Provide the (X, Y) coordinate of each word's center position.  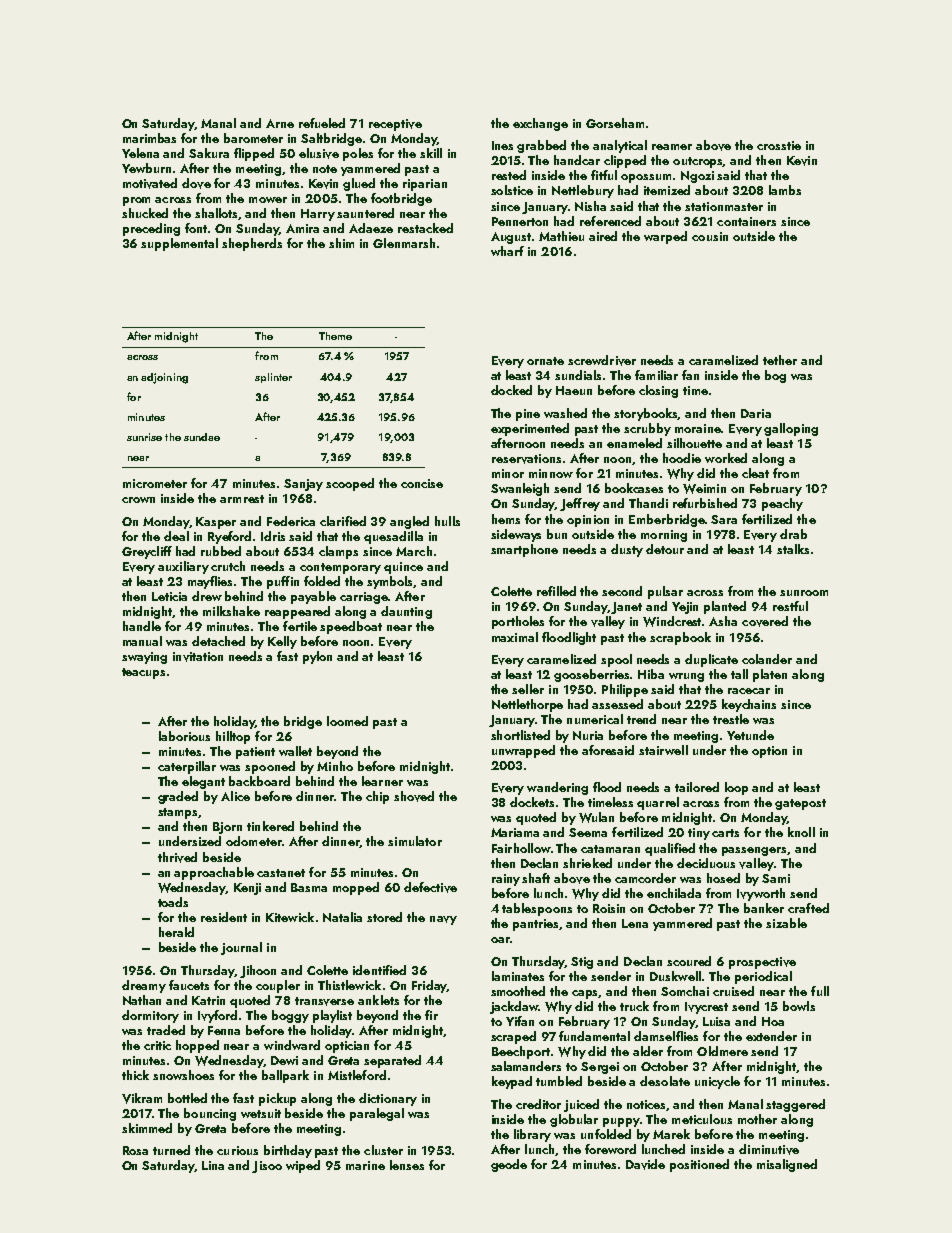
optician (347, 1047)
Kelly (282, 642)
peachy (782, 504)
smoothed (518, 991)
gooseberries (592, 675)
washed (565, 413)
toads (173, 902)
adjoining (164, 378)
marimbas (149, 138)
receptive (395, 125)
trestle (731, 719)
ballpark (285, 1076)
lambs (785, 190)
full (820, 991)
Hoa (773, 1021)
